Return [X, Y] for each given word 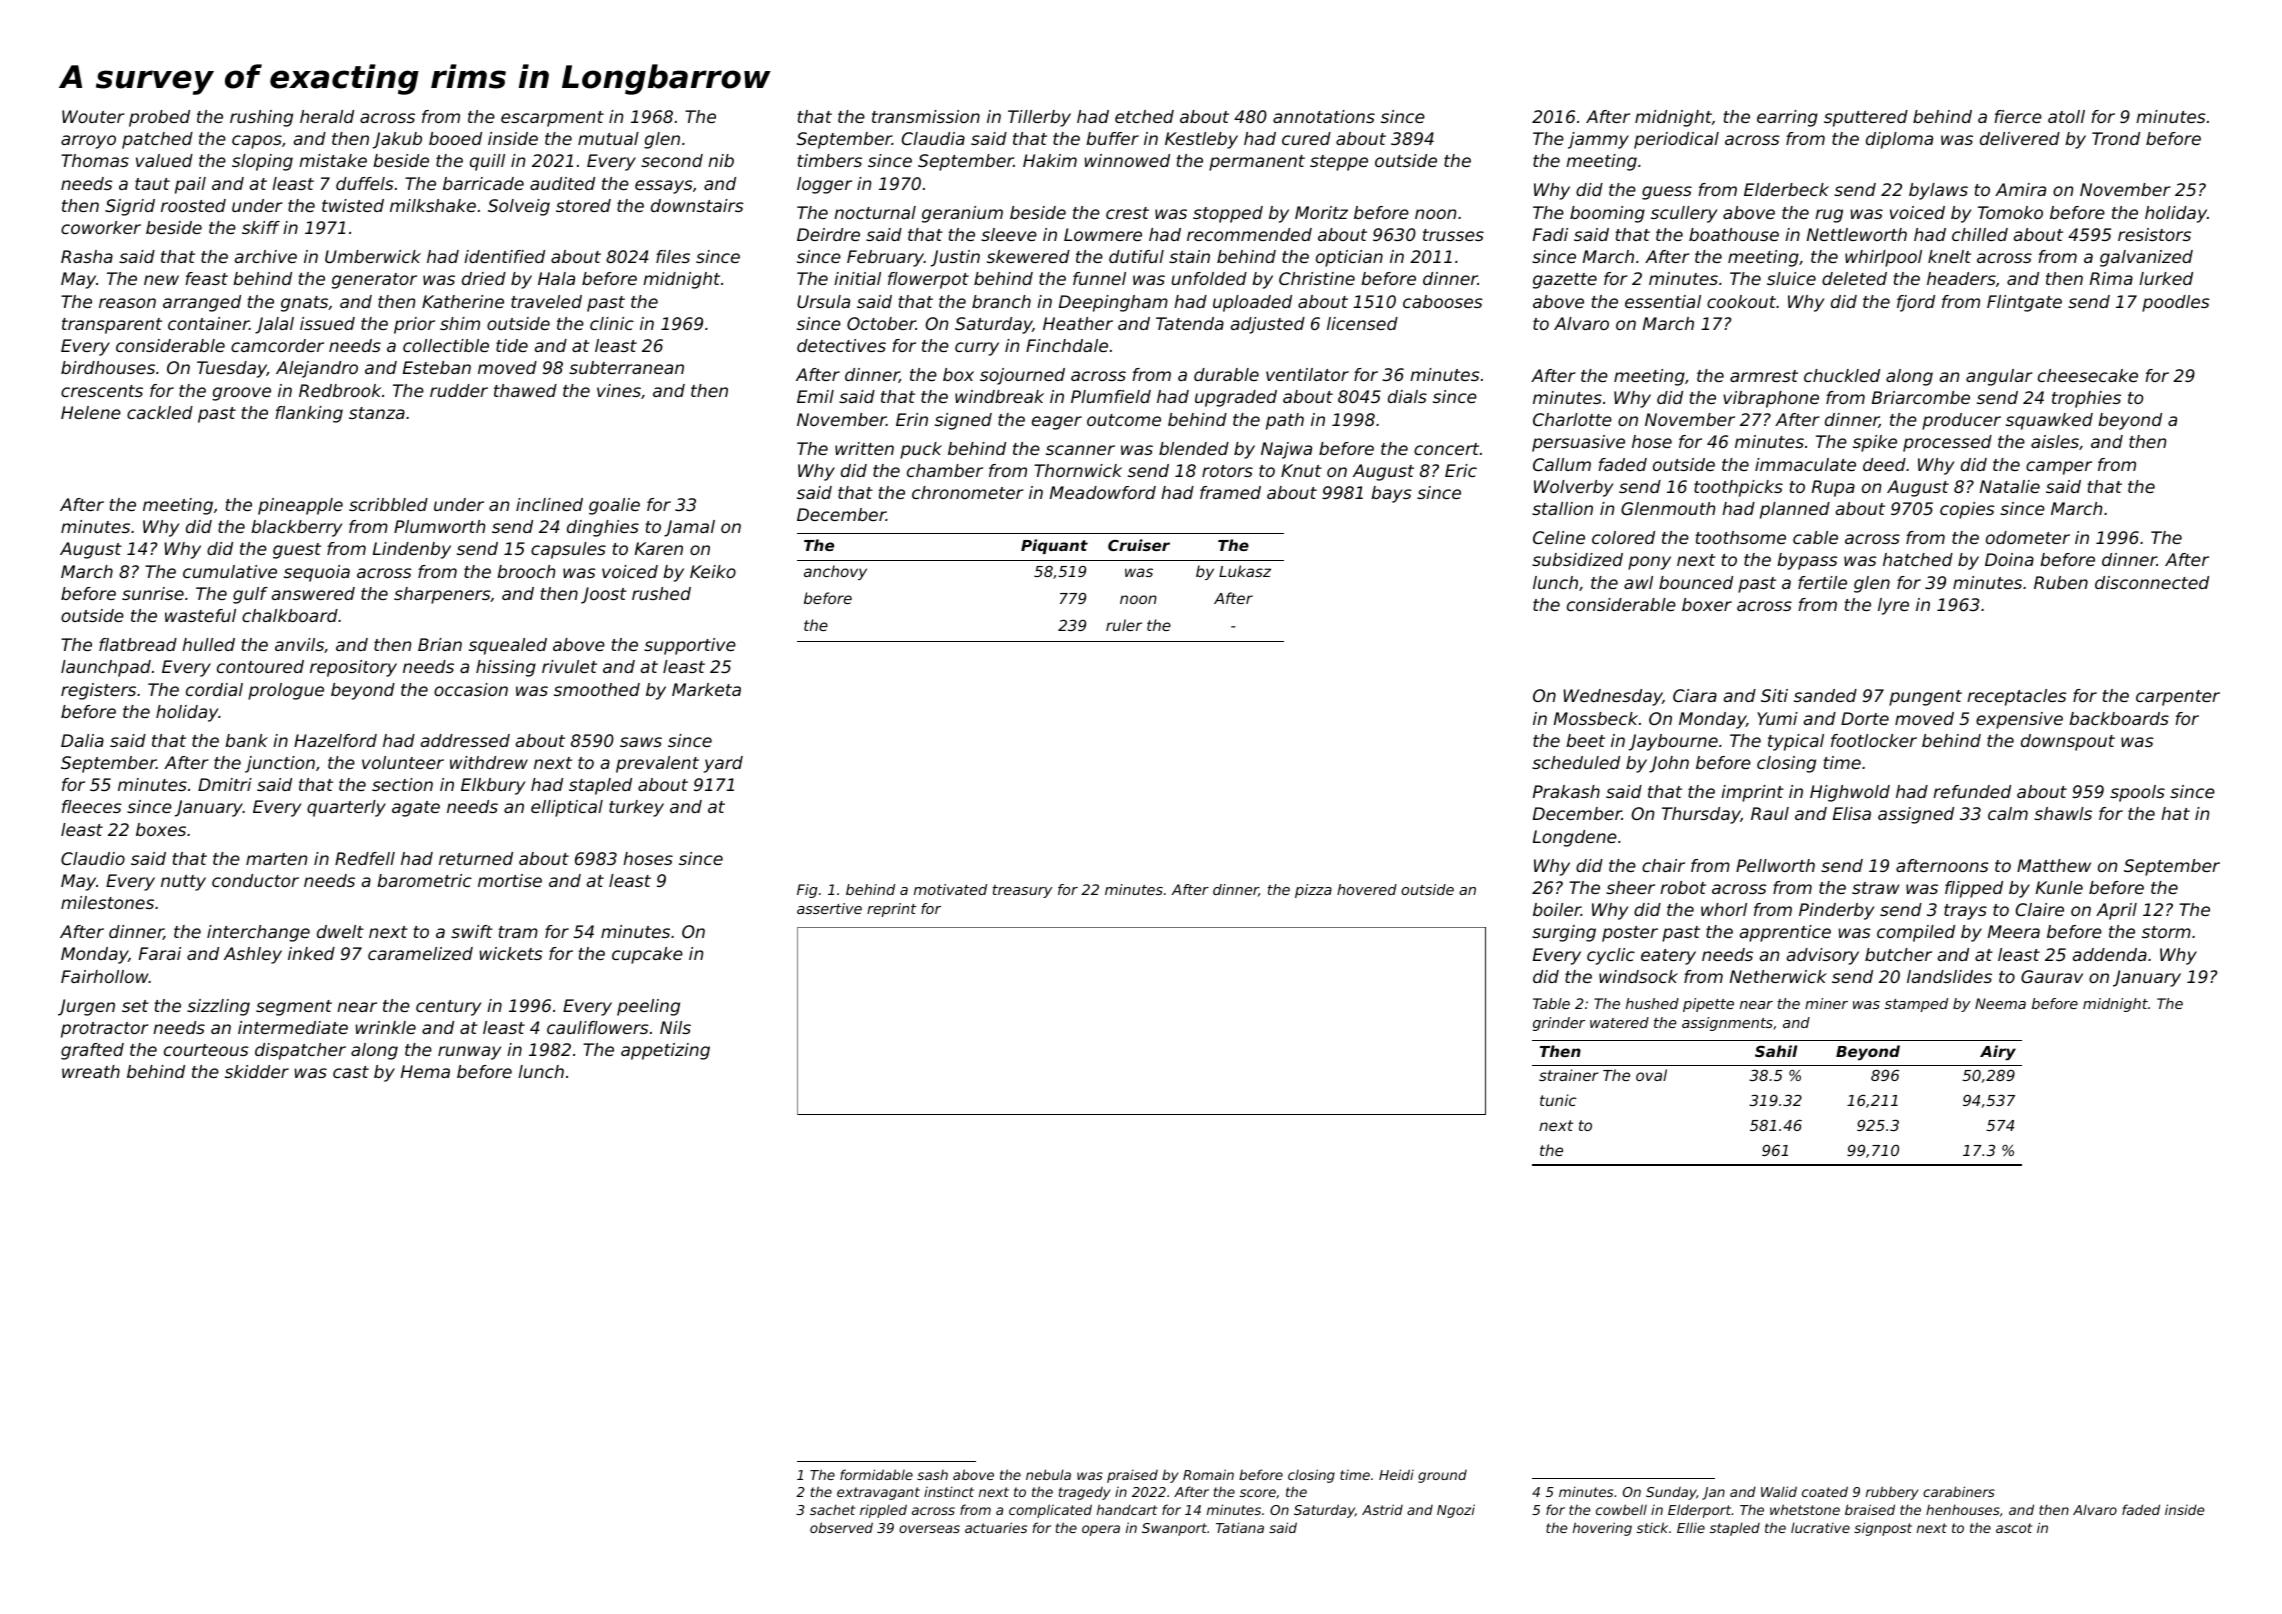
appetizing [665, 1051]
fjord [1916, 303]
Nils [675, 1027]
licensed [1362, 323]
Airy [1998, 1053]
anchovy [835, 572]
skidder [257, 1071]
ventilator [1307, 374]
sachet [832, 1509]
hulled [208, 644]
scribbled [388, 504]
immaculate [1805, 464]
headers [1961, 278]
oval [1651, 1075]
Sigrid [130, 207]
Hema [425, 1071]
